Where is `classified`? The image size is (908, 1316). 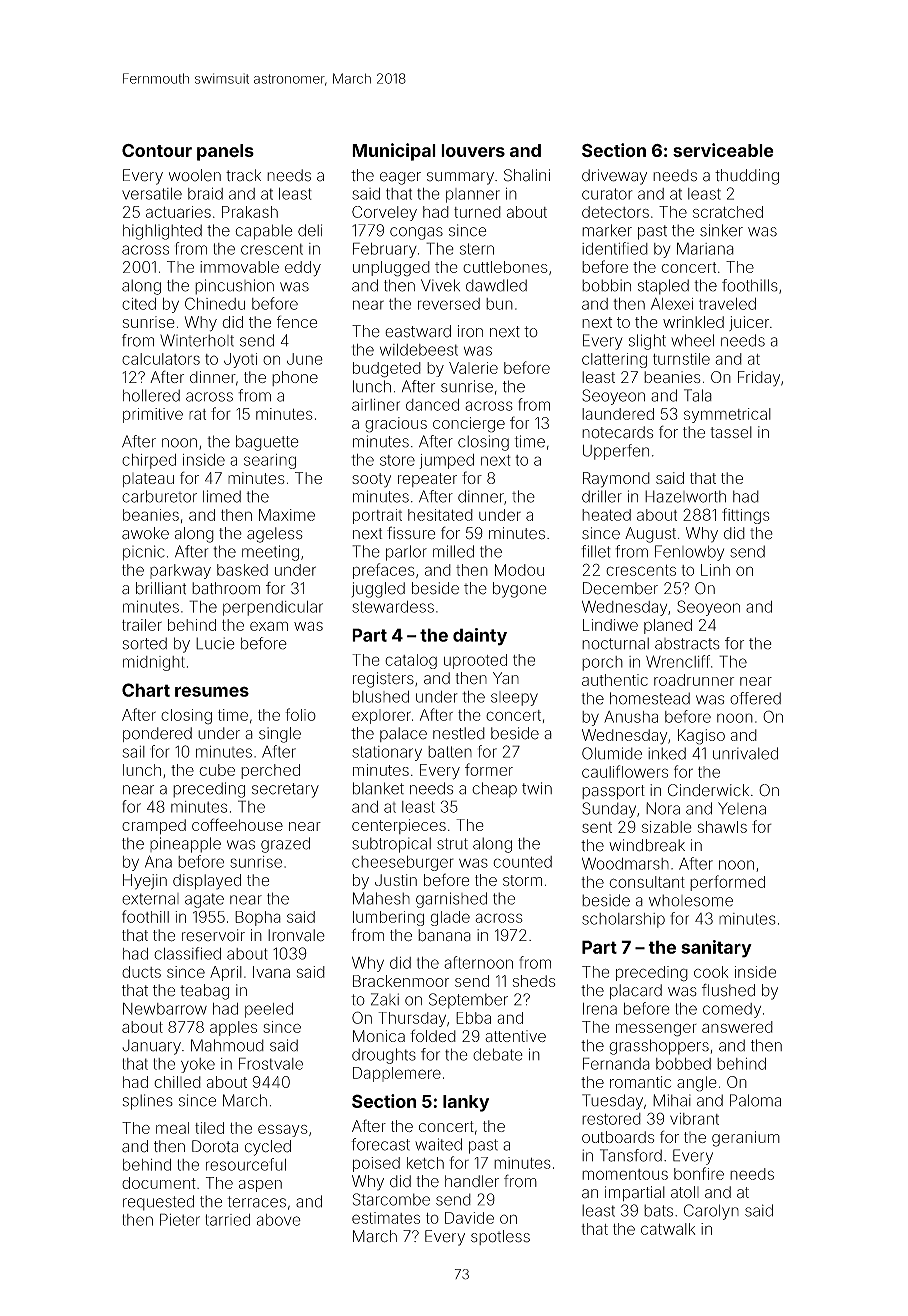 classified is located at coordinates (187, 953).
